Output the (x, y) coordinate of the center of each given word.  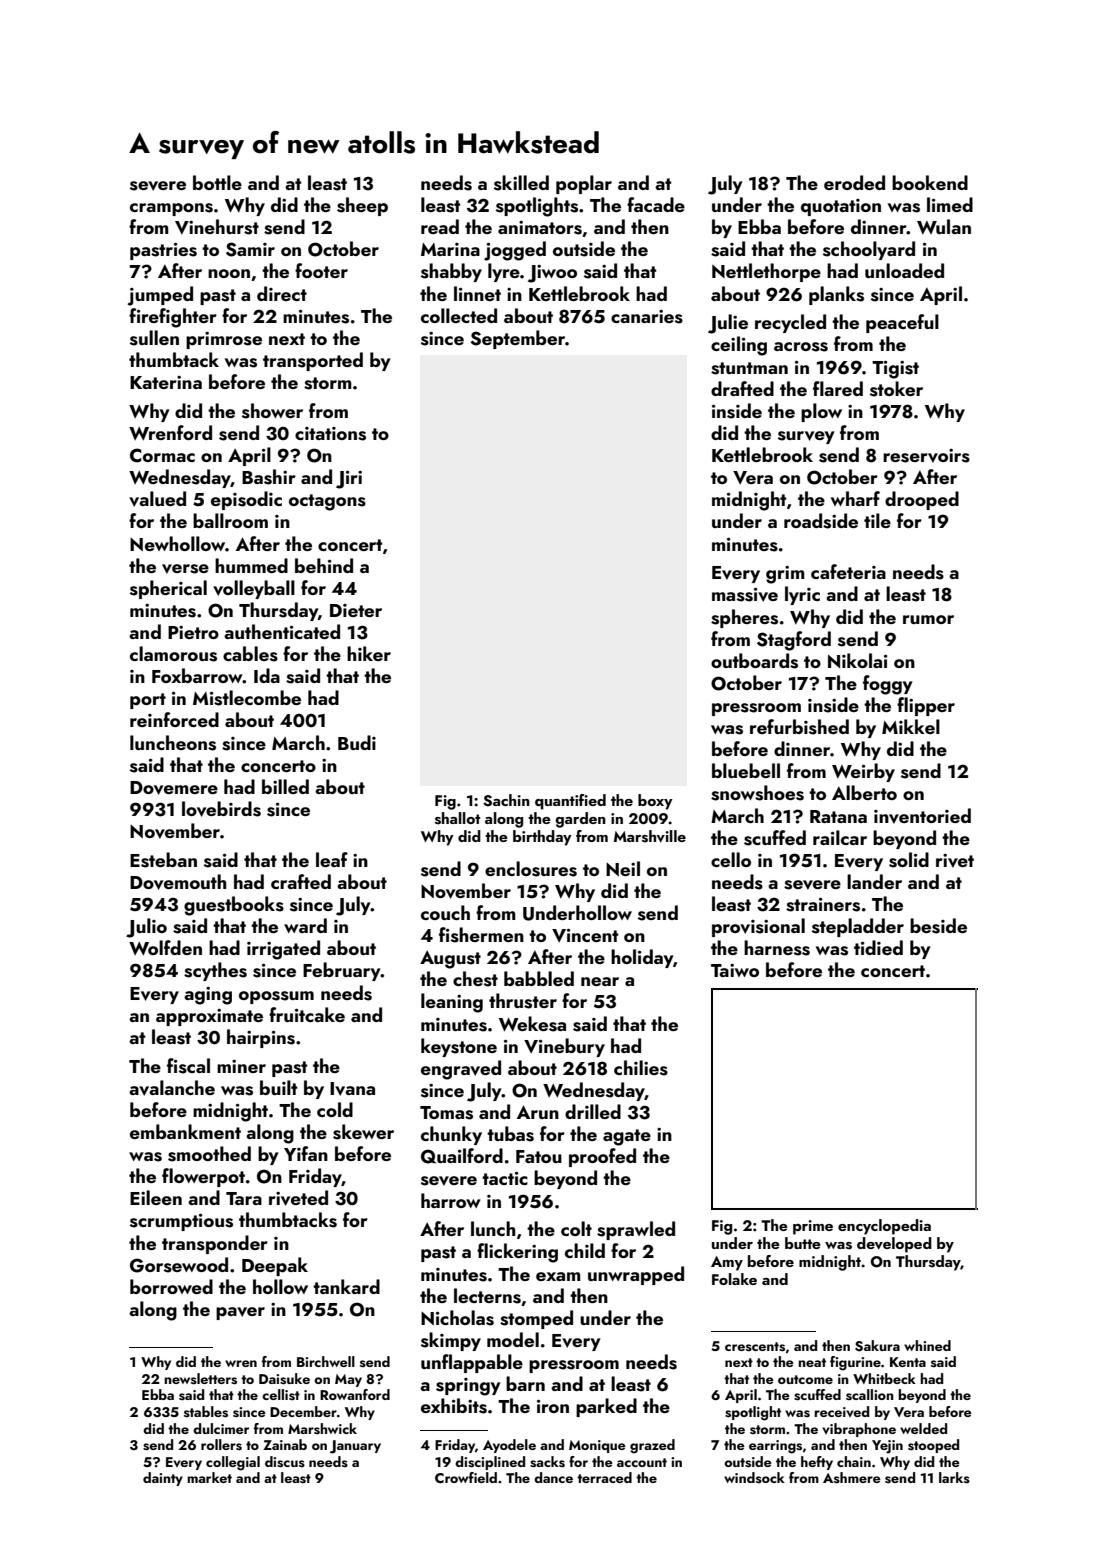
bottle (217, 182)
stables (206, 1412)
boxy (655, 802)
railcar (840, 837)
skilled (521, 183)
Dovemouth (178, 882)
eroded (854, 182)
